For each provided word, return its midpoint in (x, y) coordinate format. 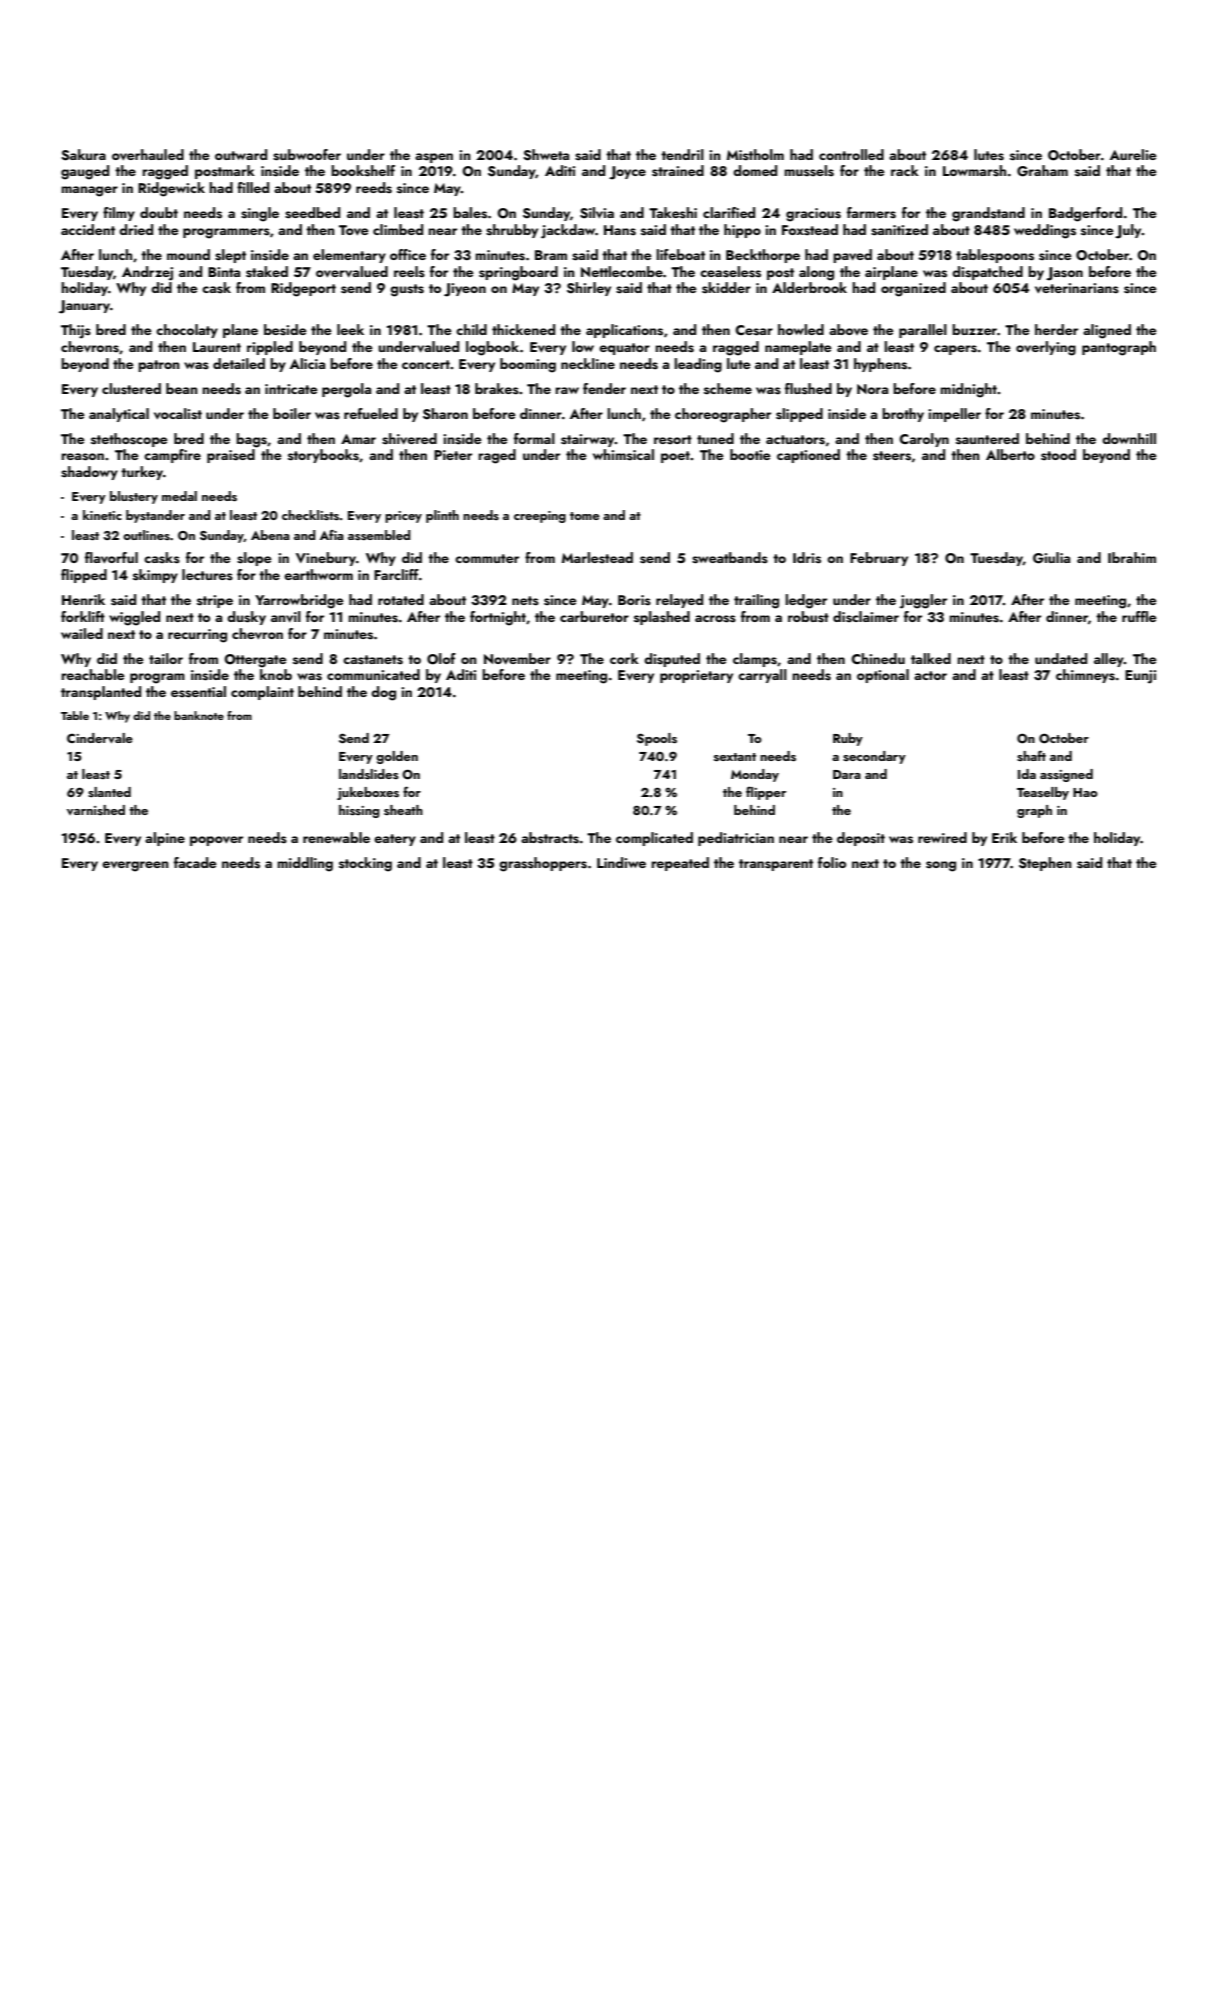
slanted (109, 792)
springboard (518, 273)
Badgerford (1085, 214)
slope (254, 559)
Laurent (217, 347)
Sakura (83, 155)
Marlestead (597, 558)
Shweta (546, 155)
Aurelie (1133, 154)
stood (1058, 455)
